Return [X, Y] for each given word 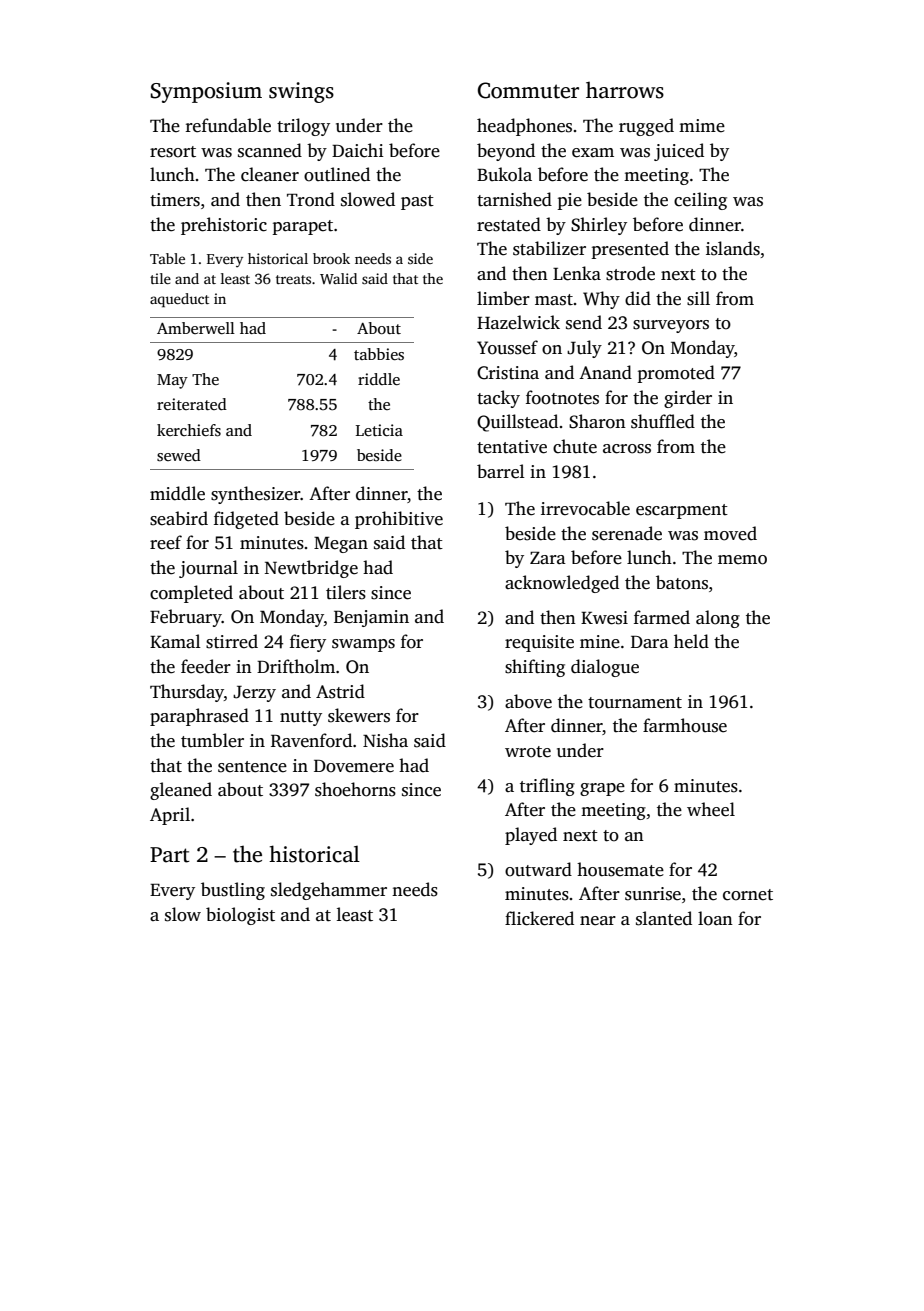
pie [569, 201]
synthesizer [256, 495]
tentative [512, 447]
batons [682, 582]
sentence [252, 767]
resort [173, 152]
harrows [625, 90]
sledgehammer [329, 891]
